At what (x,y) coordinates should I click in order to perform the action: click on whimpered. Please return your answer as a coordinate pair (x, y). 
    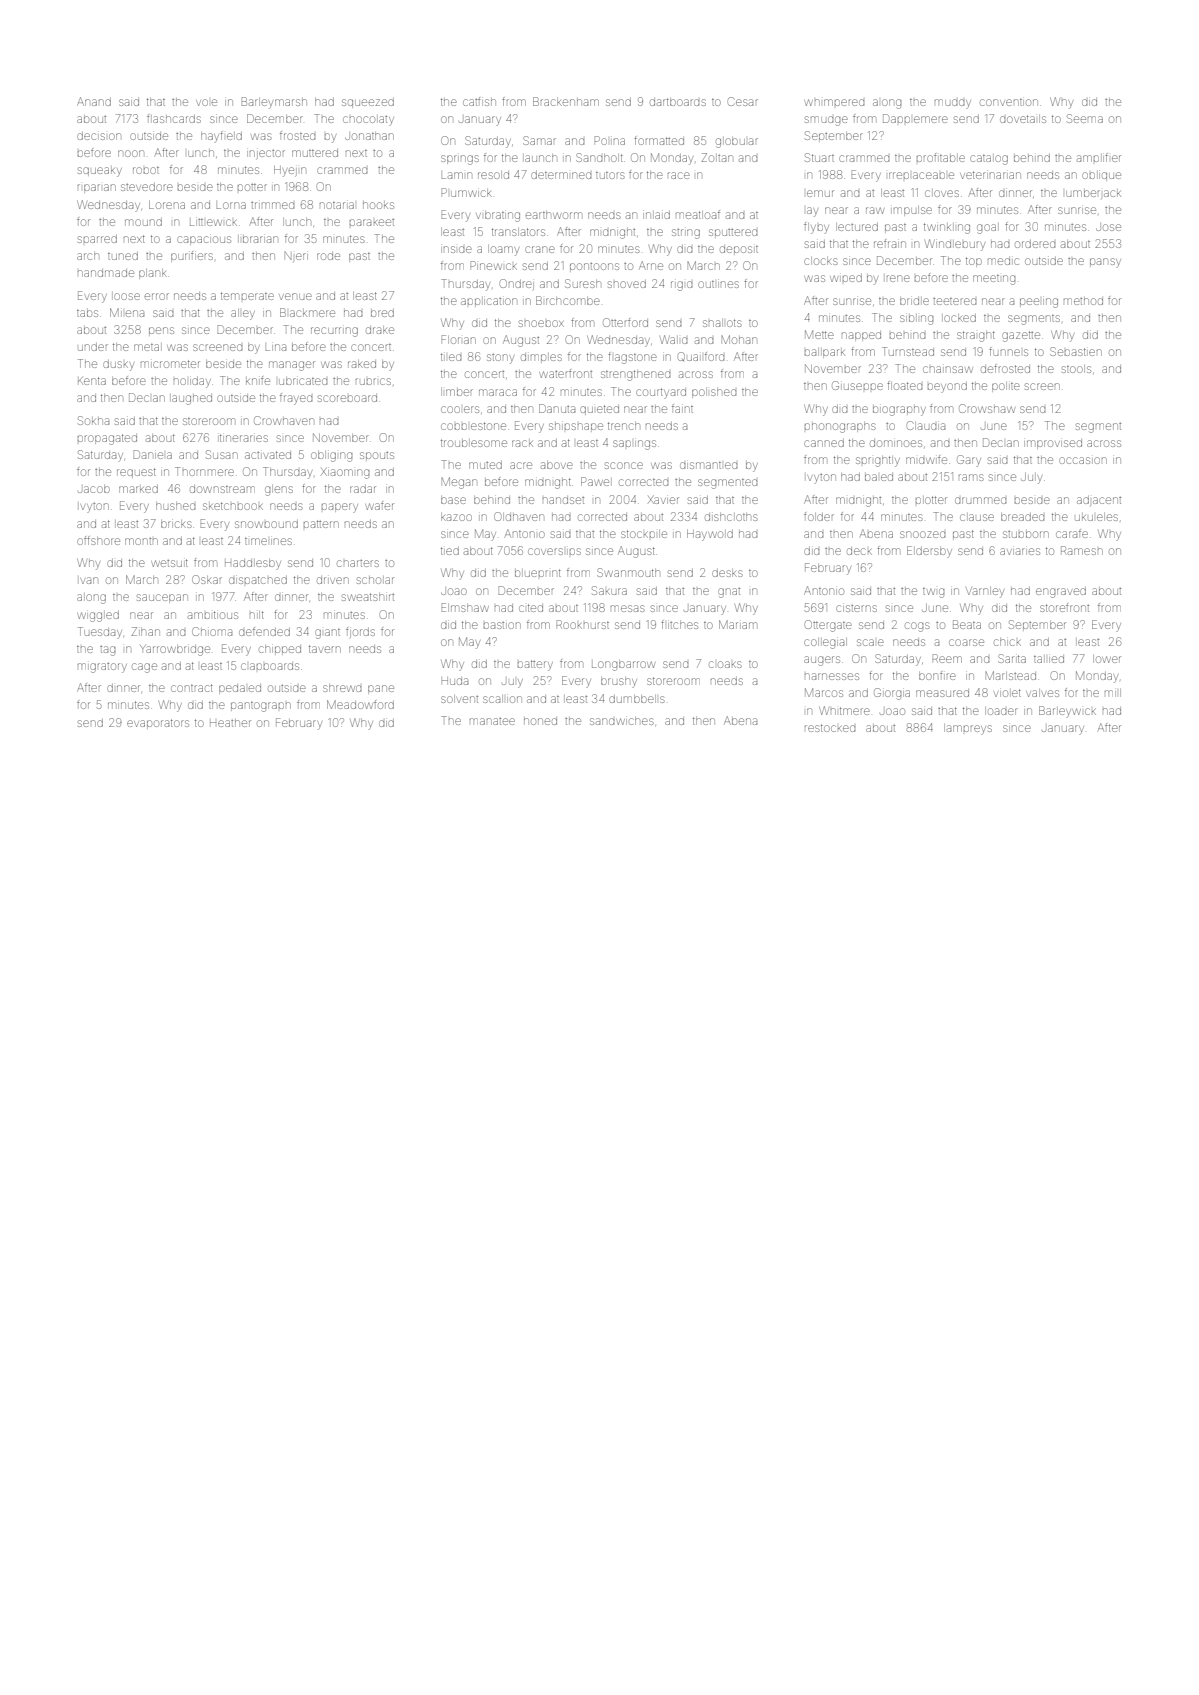
    Looking at the image, I should click on (834, 102).
